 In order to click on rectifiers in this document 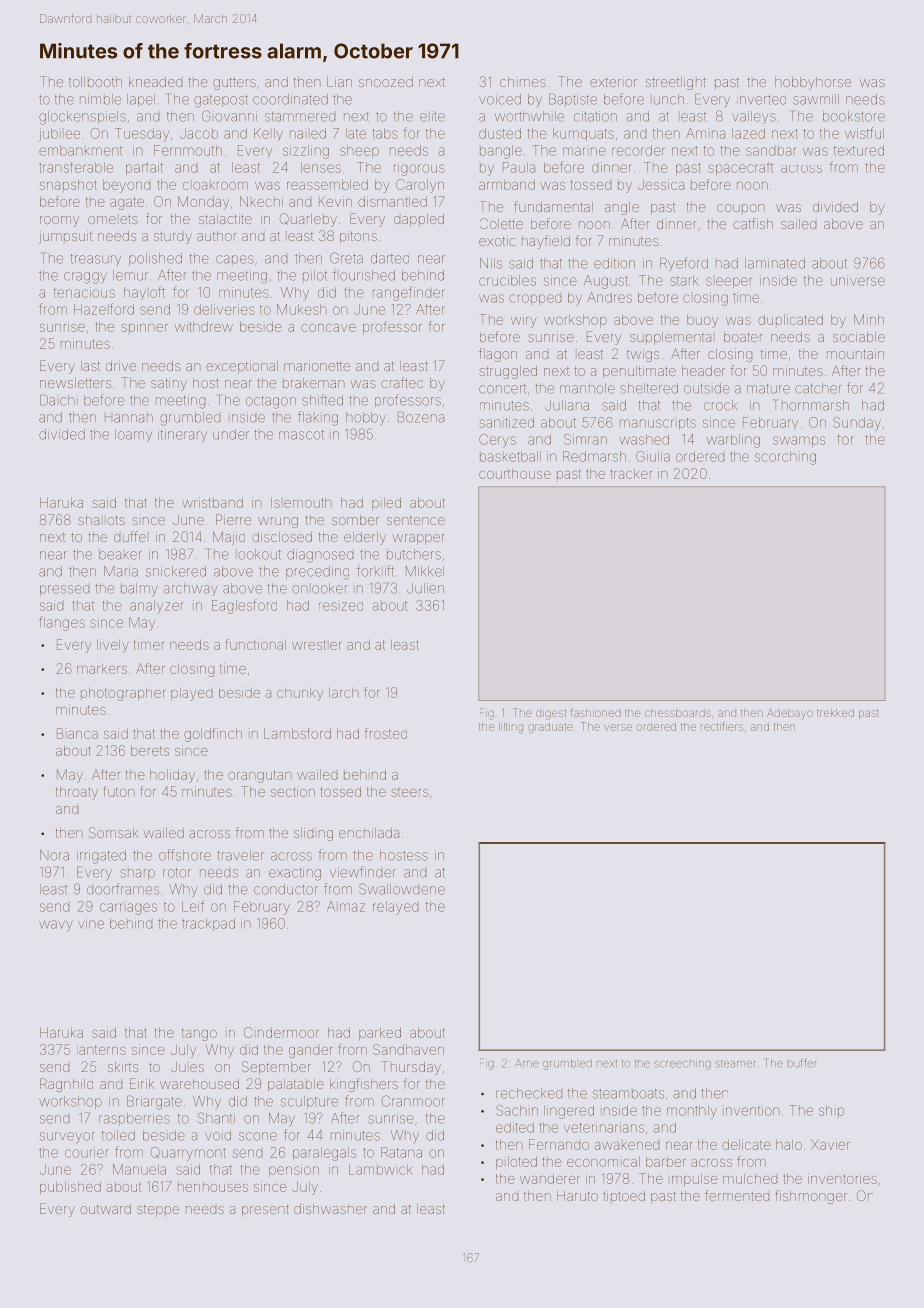, I will do `click(722, 726)`.
